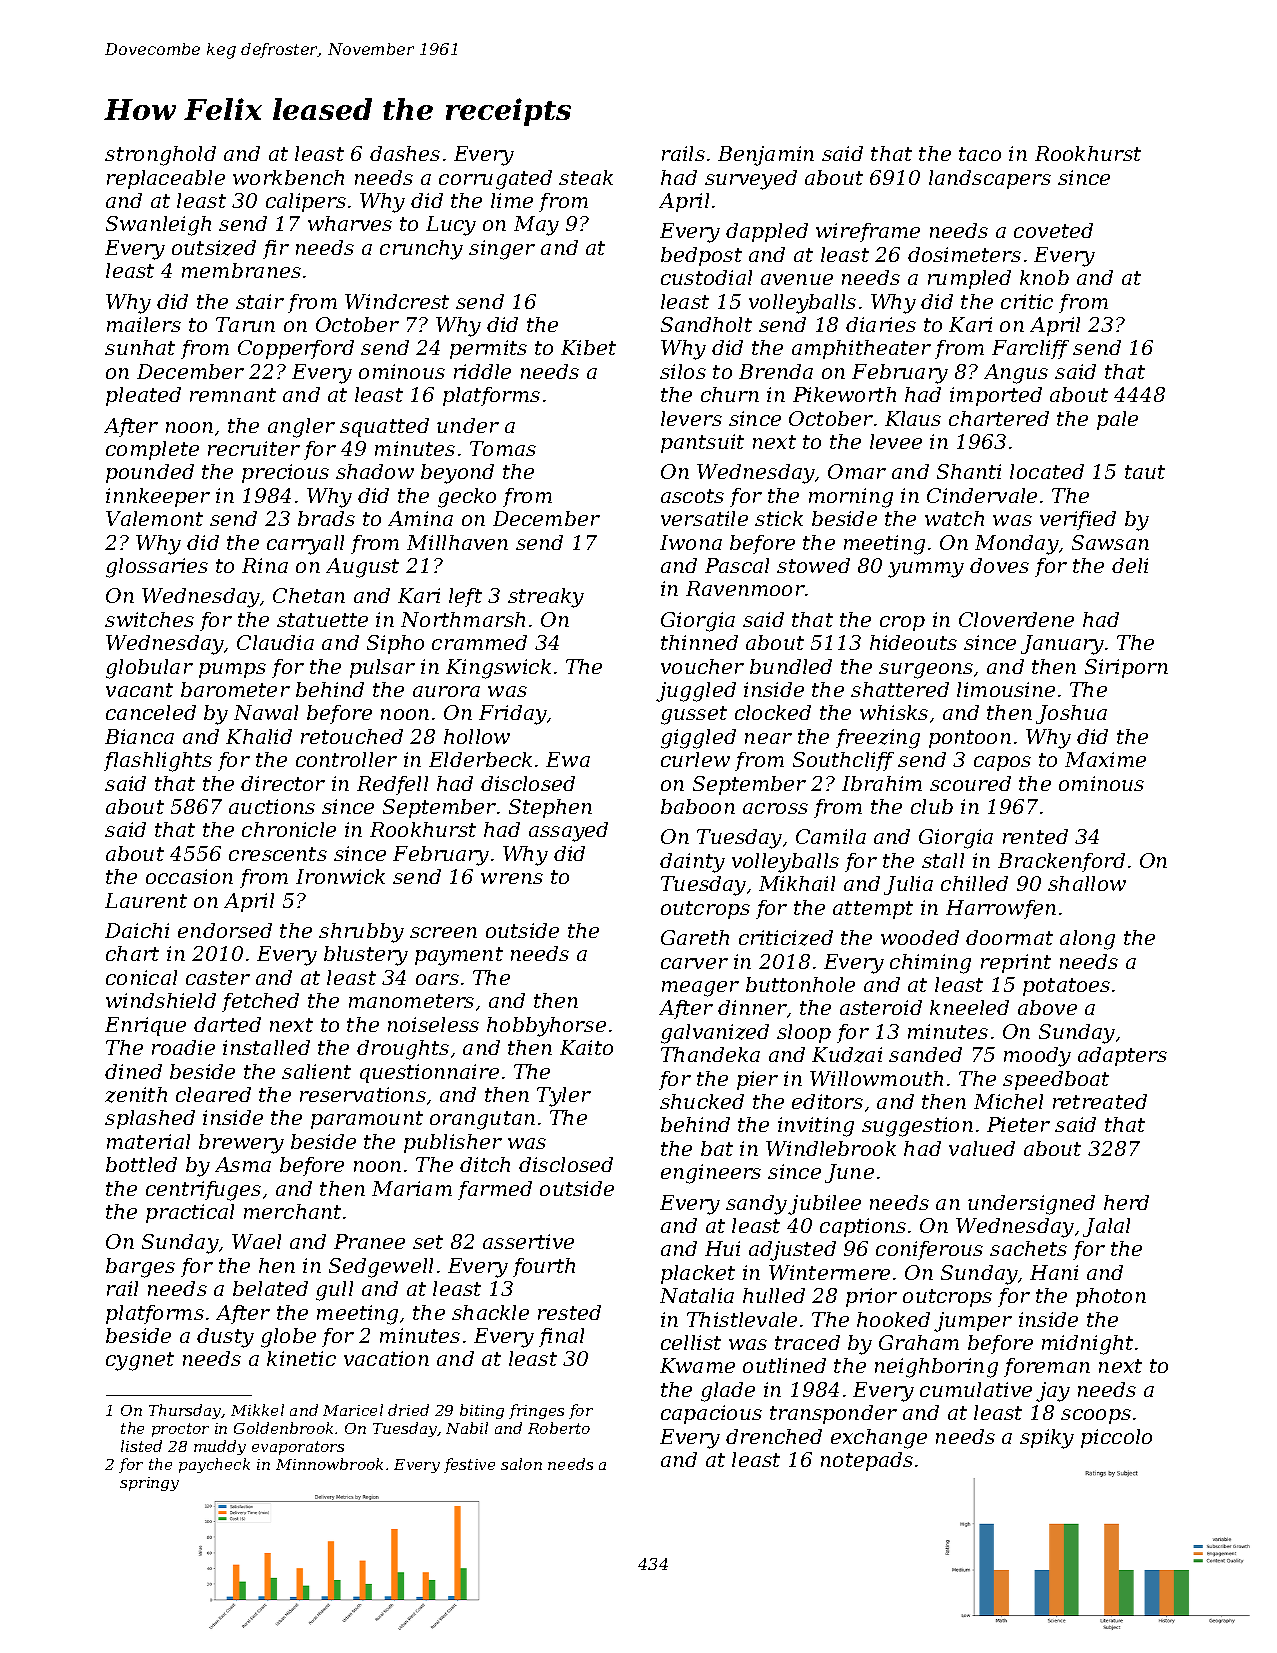  Describe the element at coordinates (459, 956) in the screenshot. I see `payment` at that location.
